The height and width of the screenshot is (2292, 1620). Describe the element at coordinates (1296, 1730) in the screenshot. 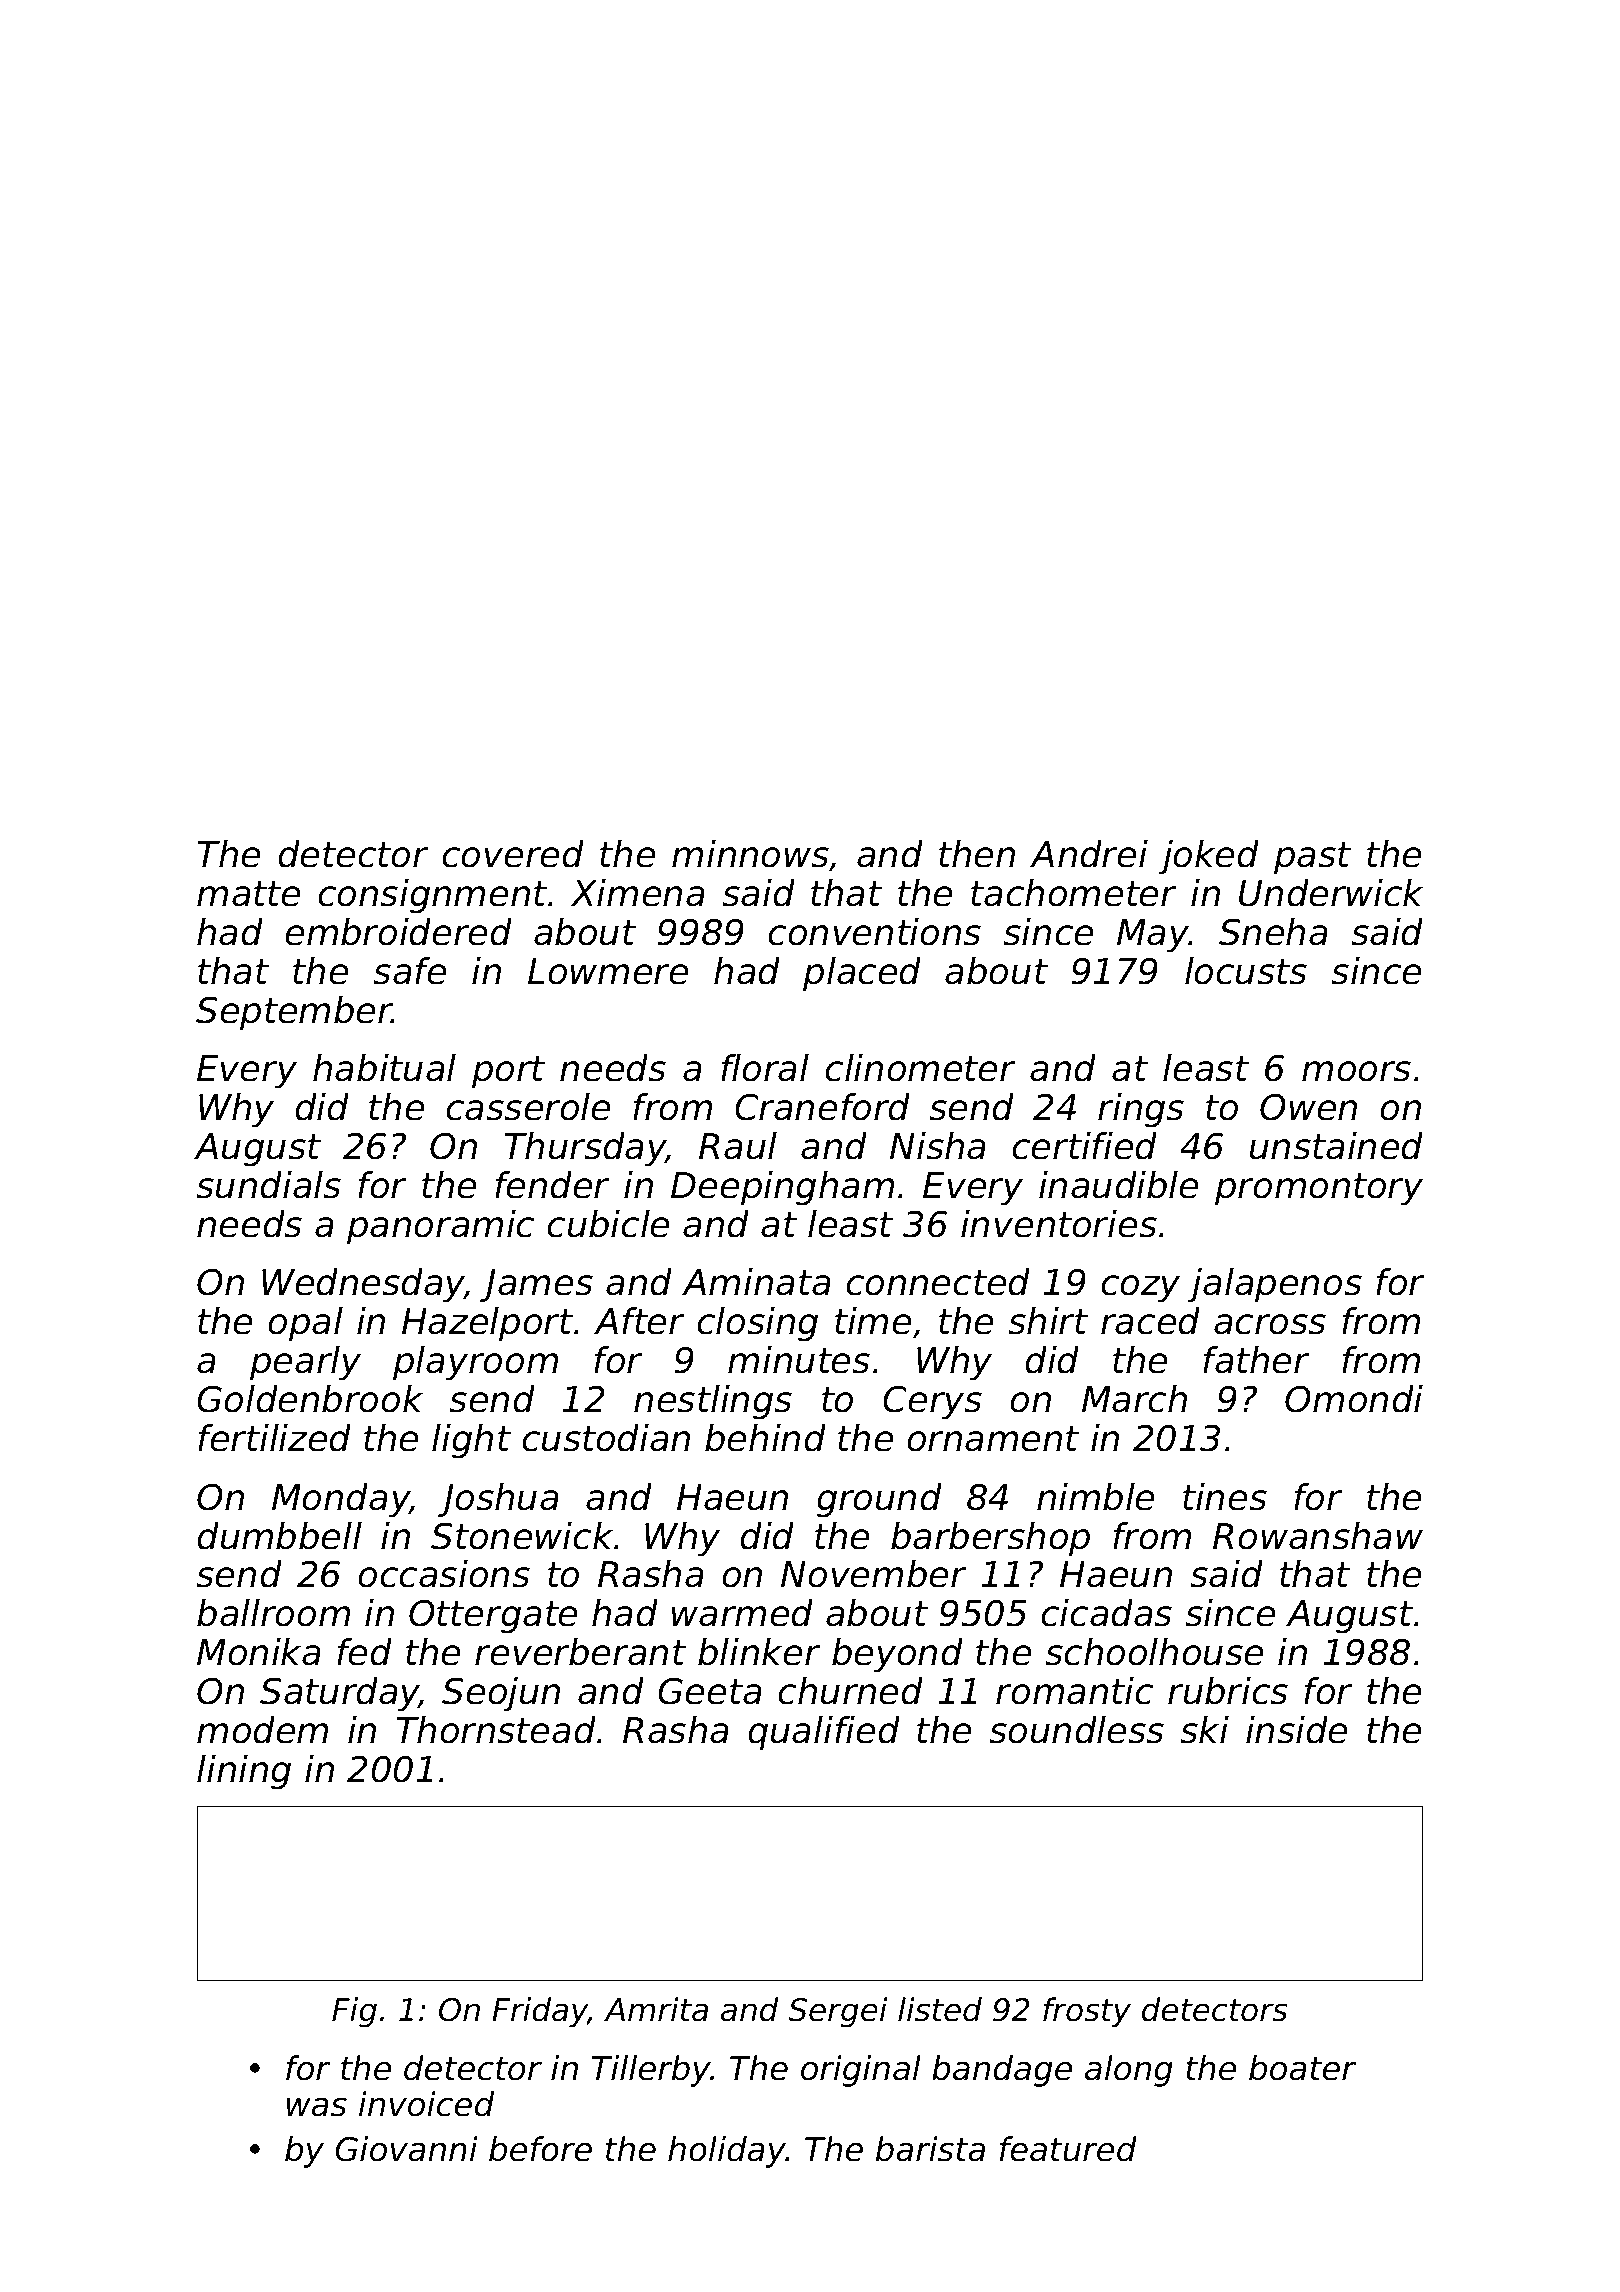

I see `inside` at that location.
